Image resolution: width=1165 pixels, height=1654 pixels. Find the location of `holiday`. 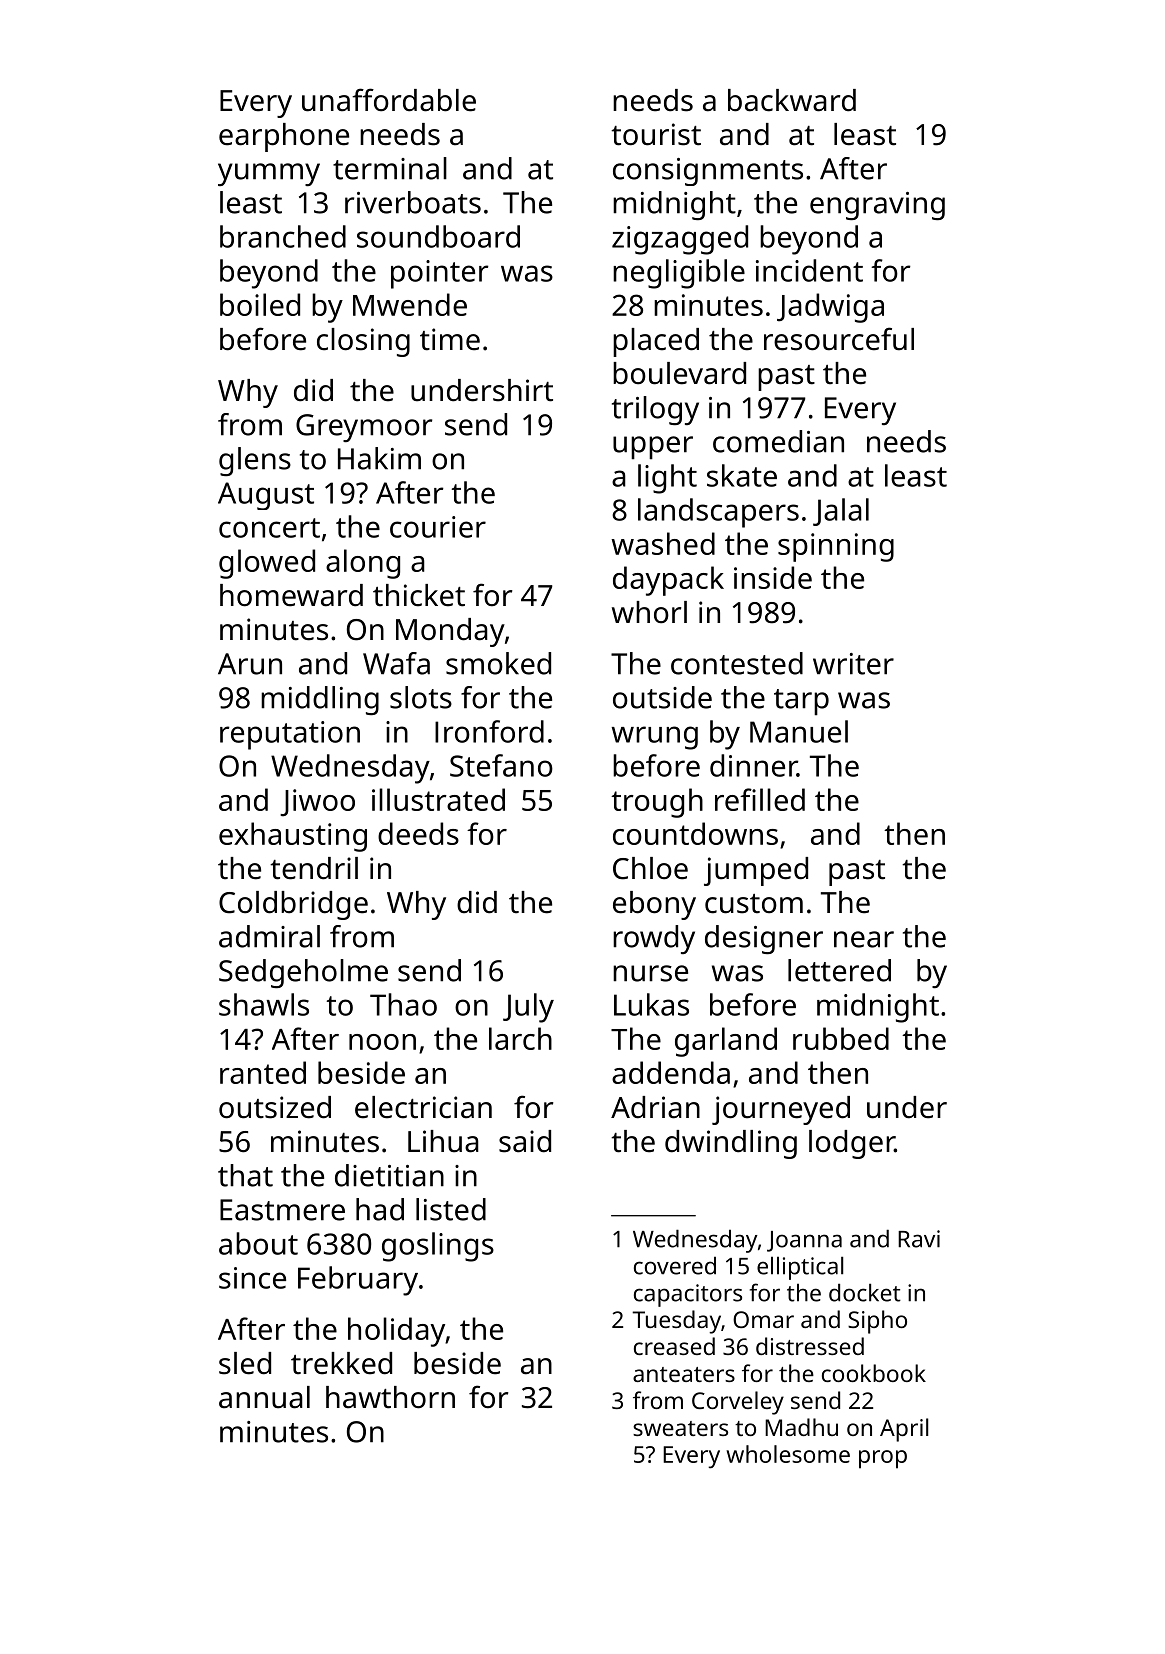

holiday is located at coordinates (396, 1332).
